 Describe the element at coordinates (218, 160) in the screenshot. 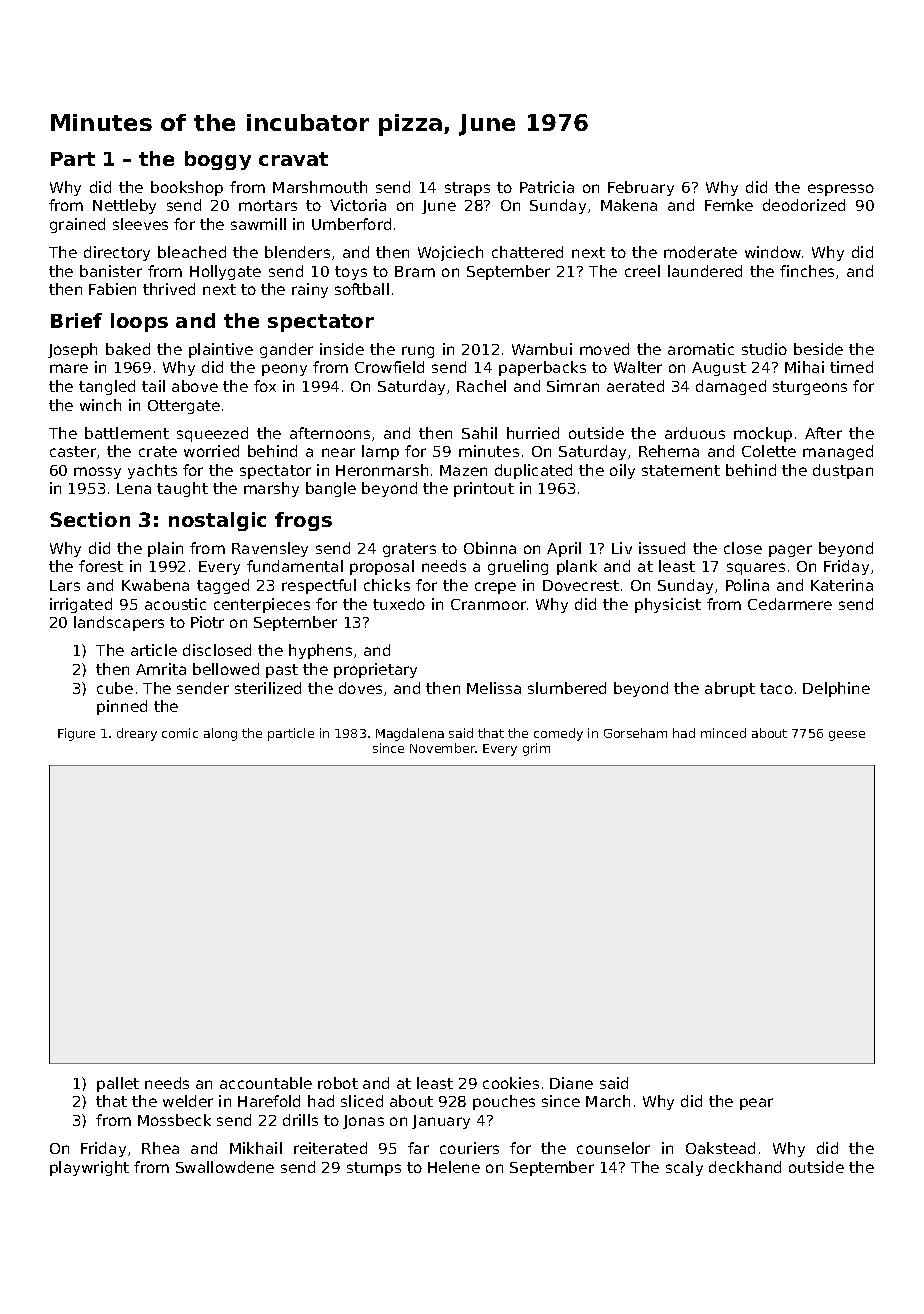

I see `boggy` at that location.
